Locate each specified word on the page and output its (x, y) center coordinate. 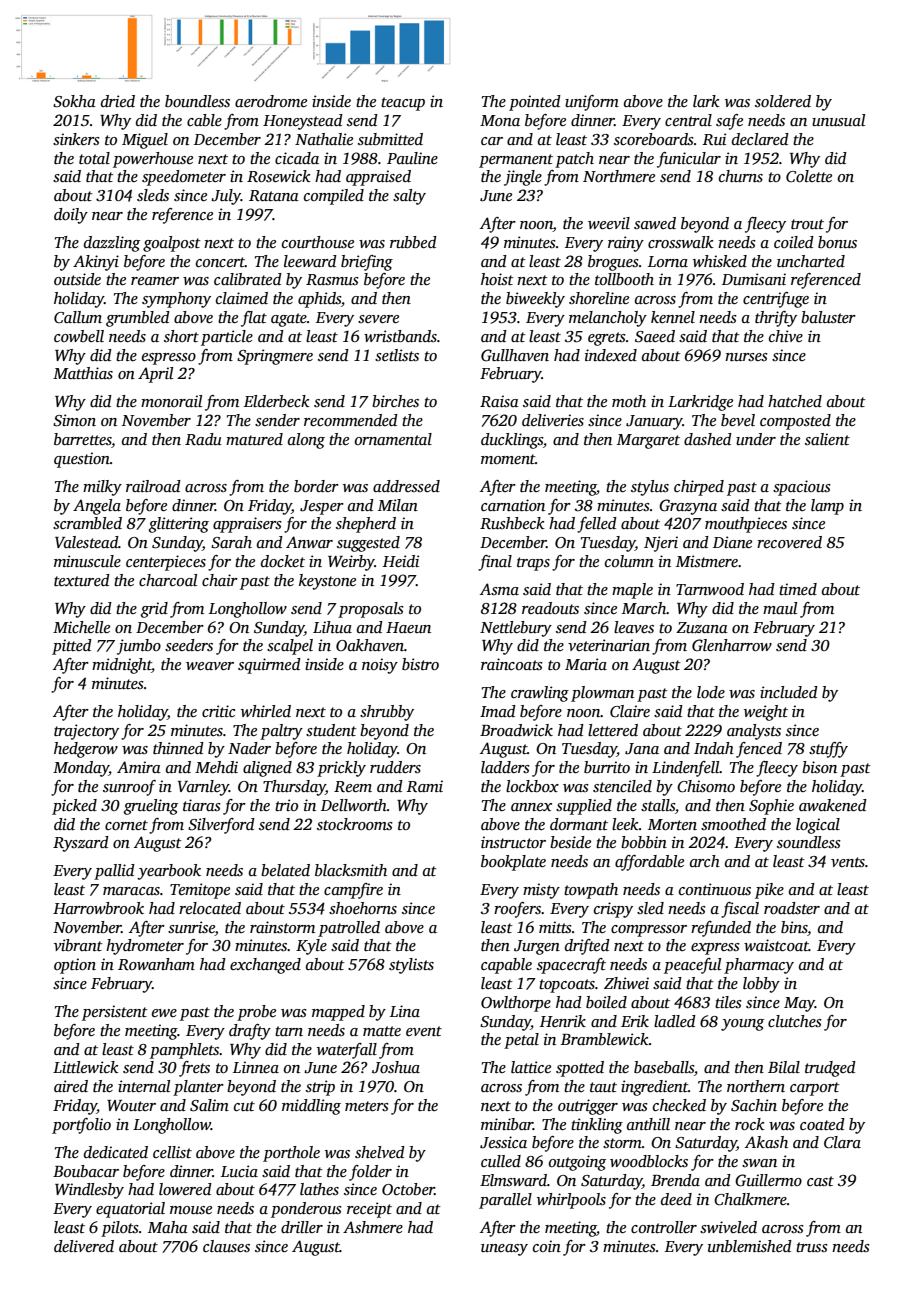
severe (378, 319)
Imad (498, 711)
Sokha (74, 101)
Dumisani (754, 279)
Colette (809, 176)
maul (780, 608)
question (82, 460)
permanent (516, 161)
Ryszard (81, 844)
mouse (191, 1210)
